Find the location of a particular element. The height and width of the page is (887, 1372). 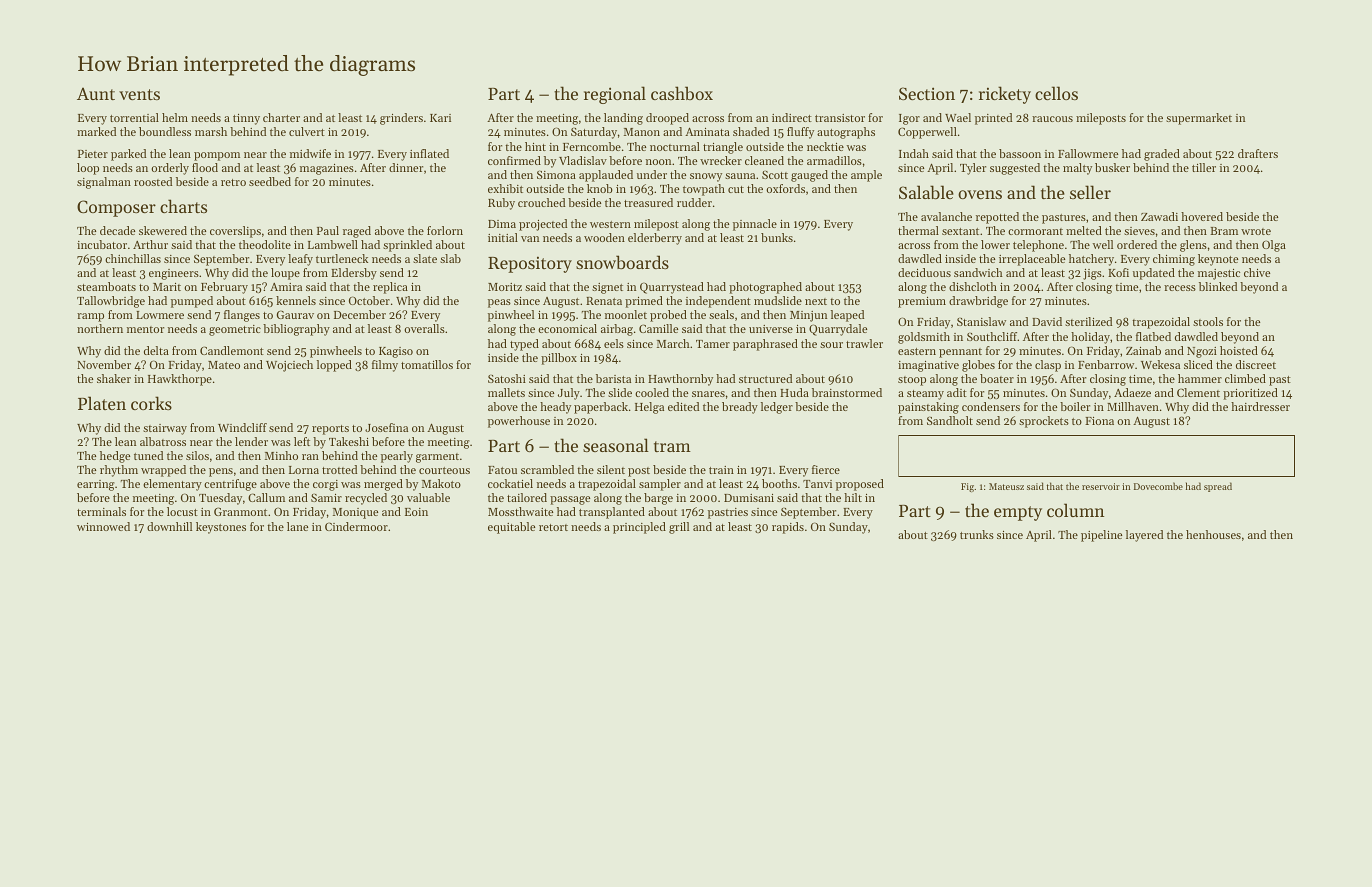

trunks is located at coordinates (977, 534).
